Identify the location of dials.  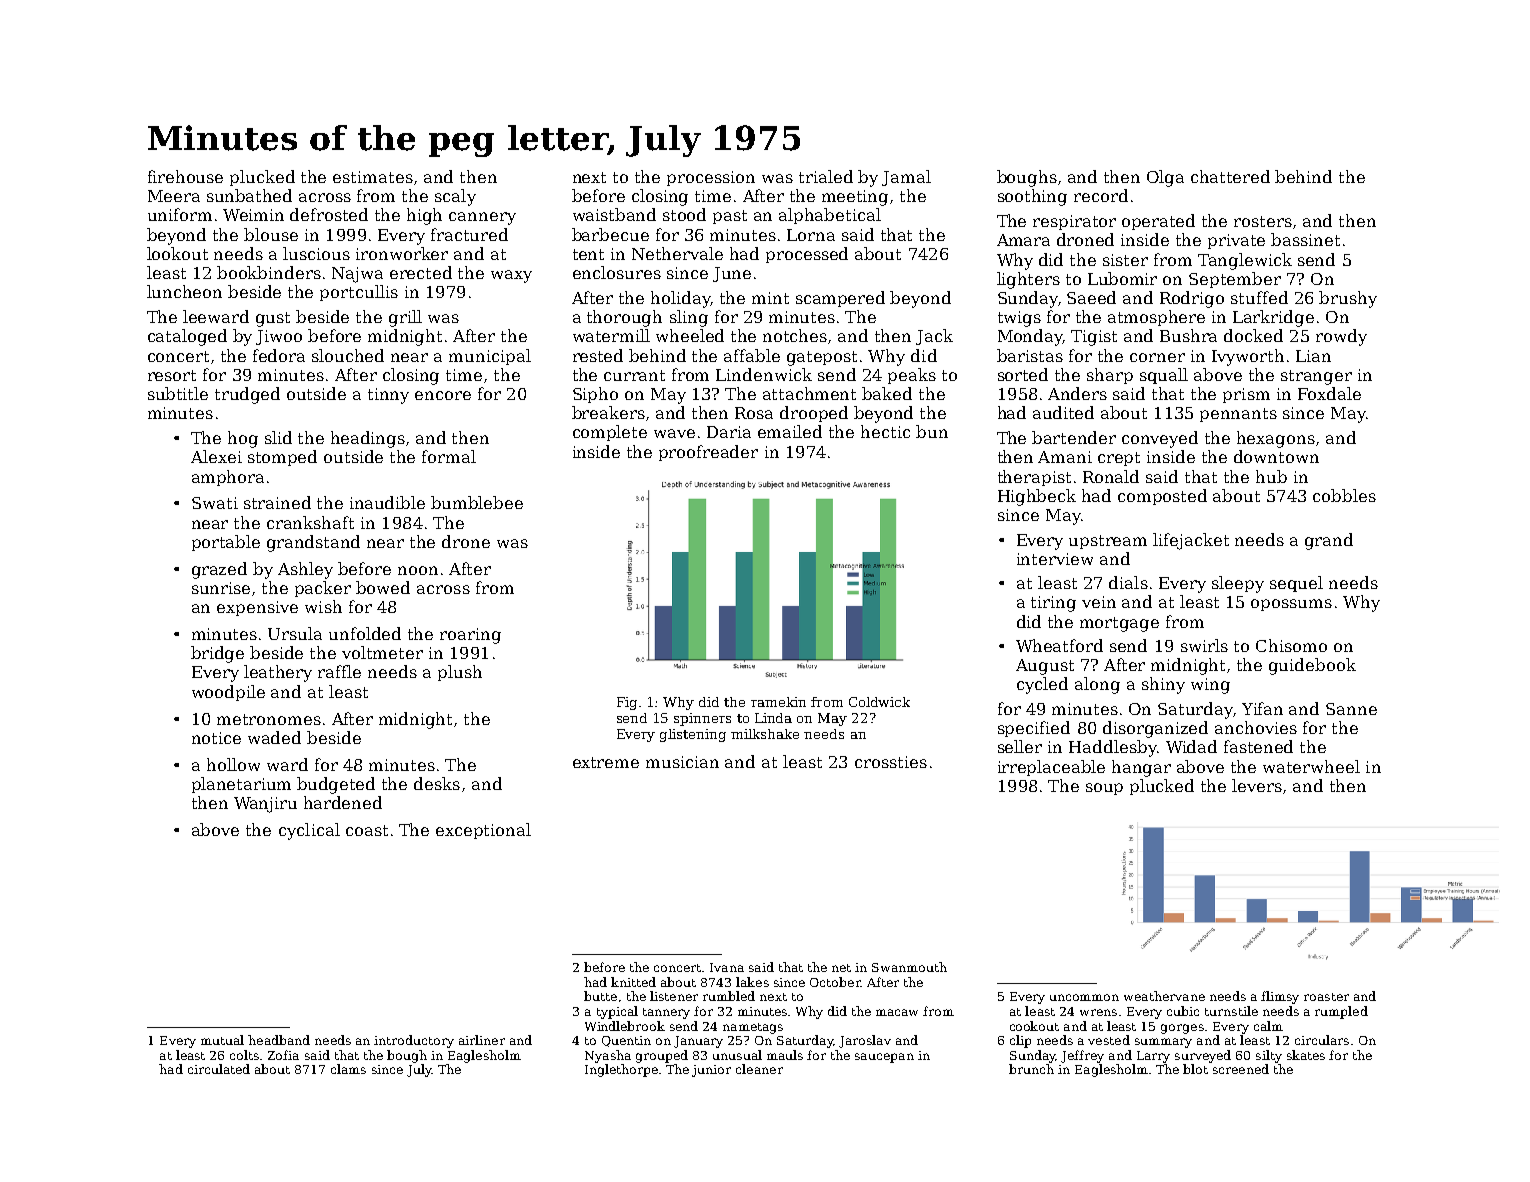
(1128, 582).
